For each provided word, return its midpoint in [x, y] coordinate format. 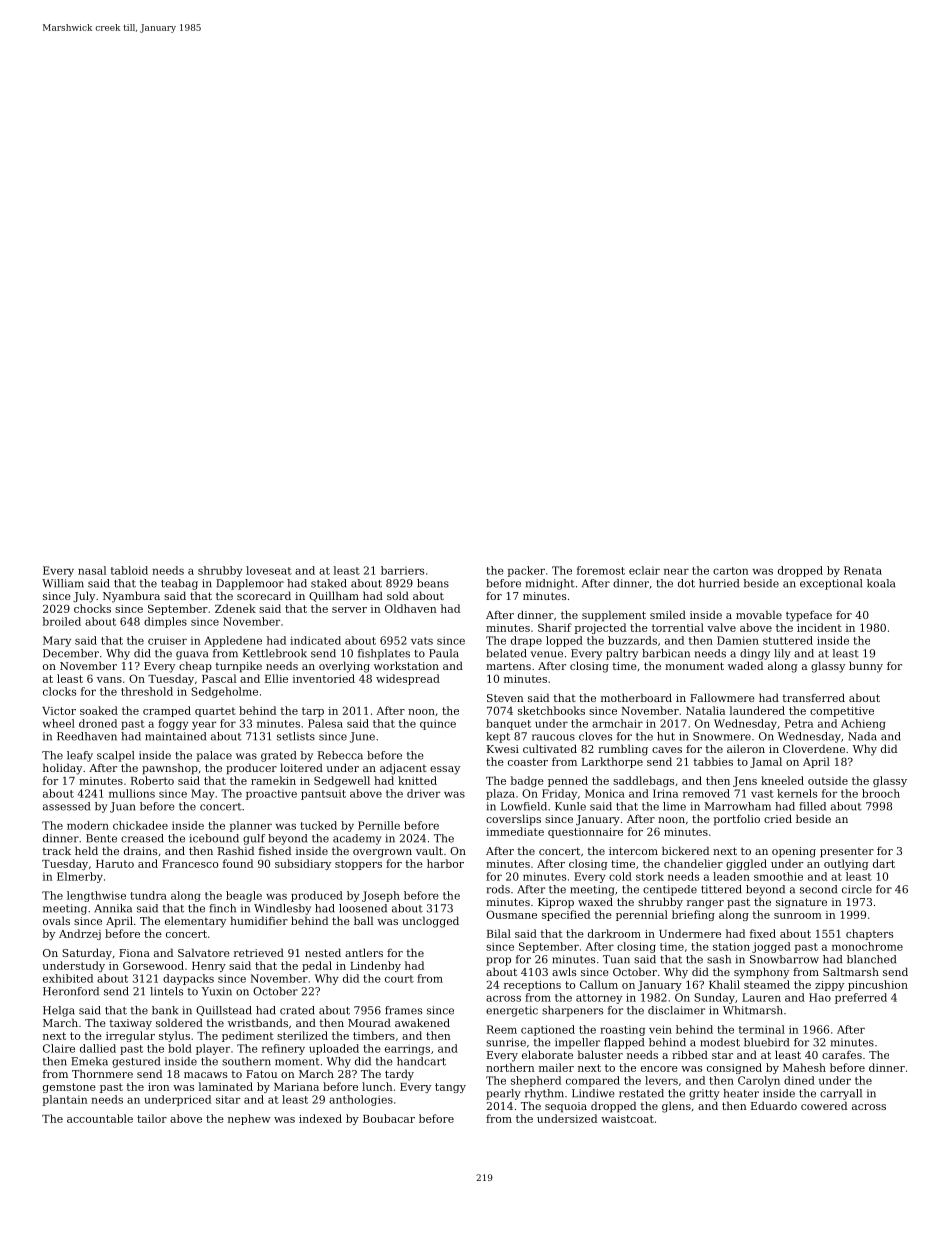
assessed [66, 806]
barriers [402, 570]
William [63, 583]
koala [881, 583]
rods [498, 889]
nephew [249, 1119]
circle [857, 889]
